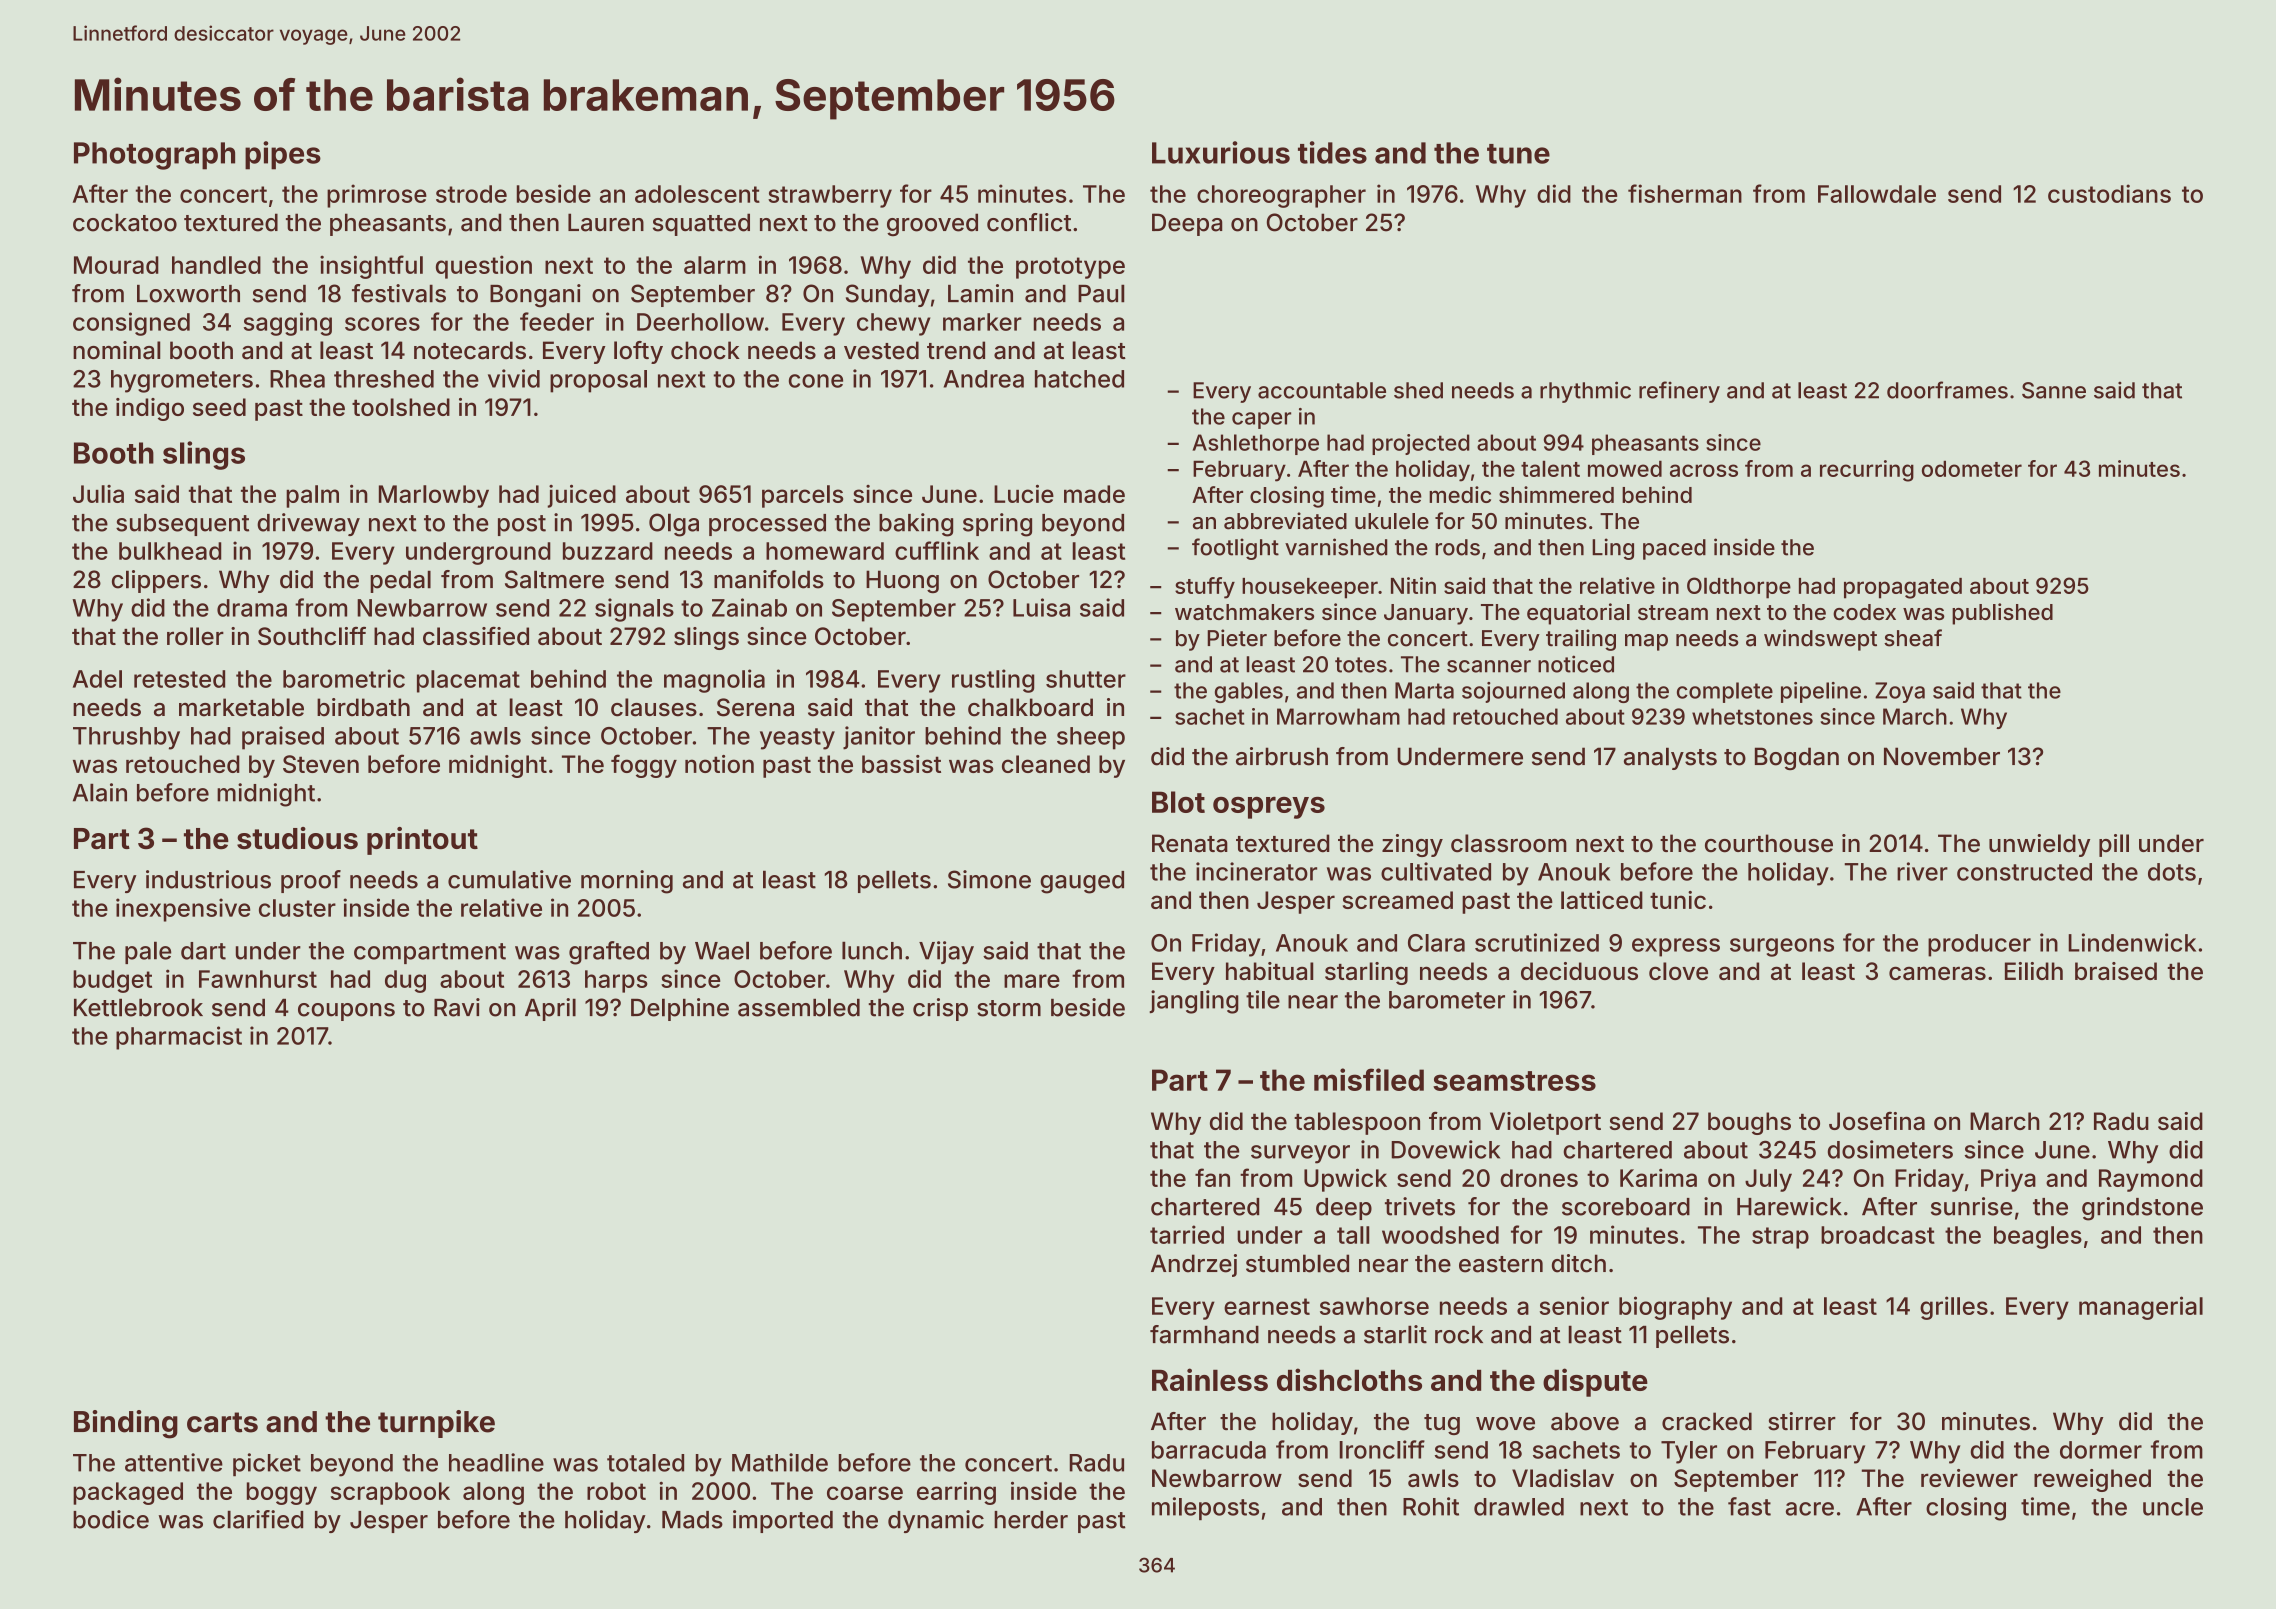  Describe the element at coordinates (1518, 154) in the screenshot. I see `tune` at that location.
